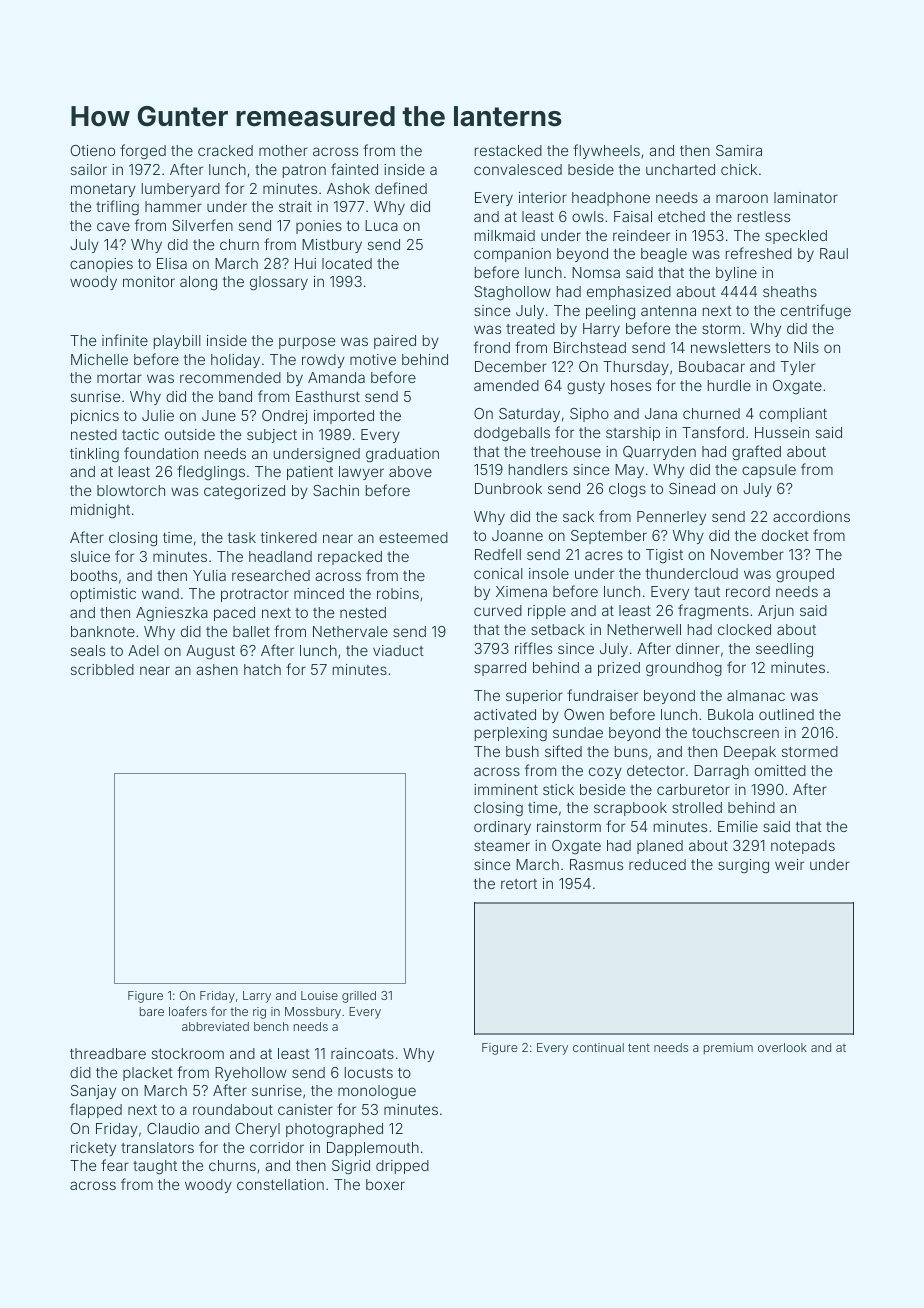  What do you see at coordinates (217, 669) in the screenshot?
I see `ashen` at bounding box center [217, 669].
